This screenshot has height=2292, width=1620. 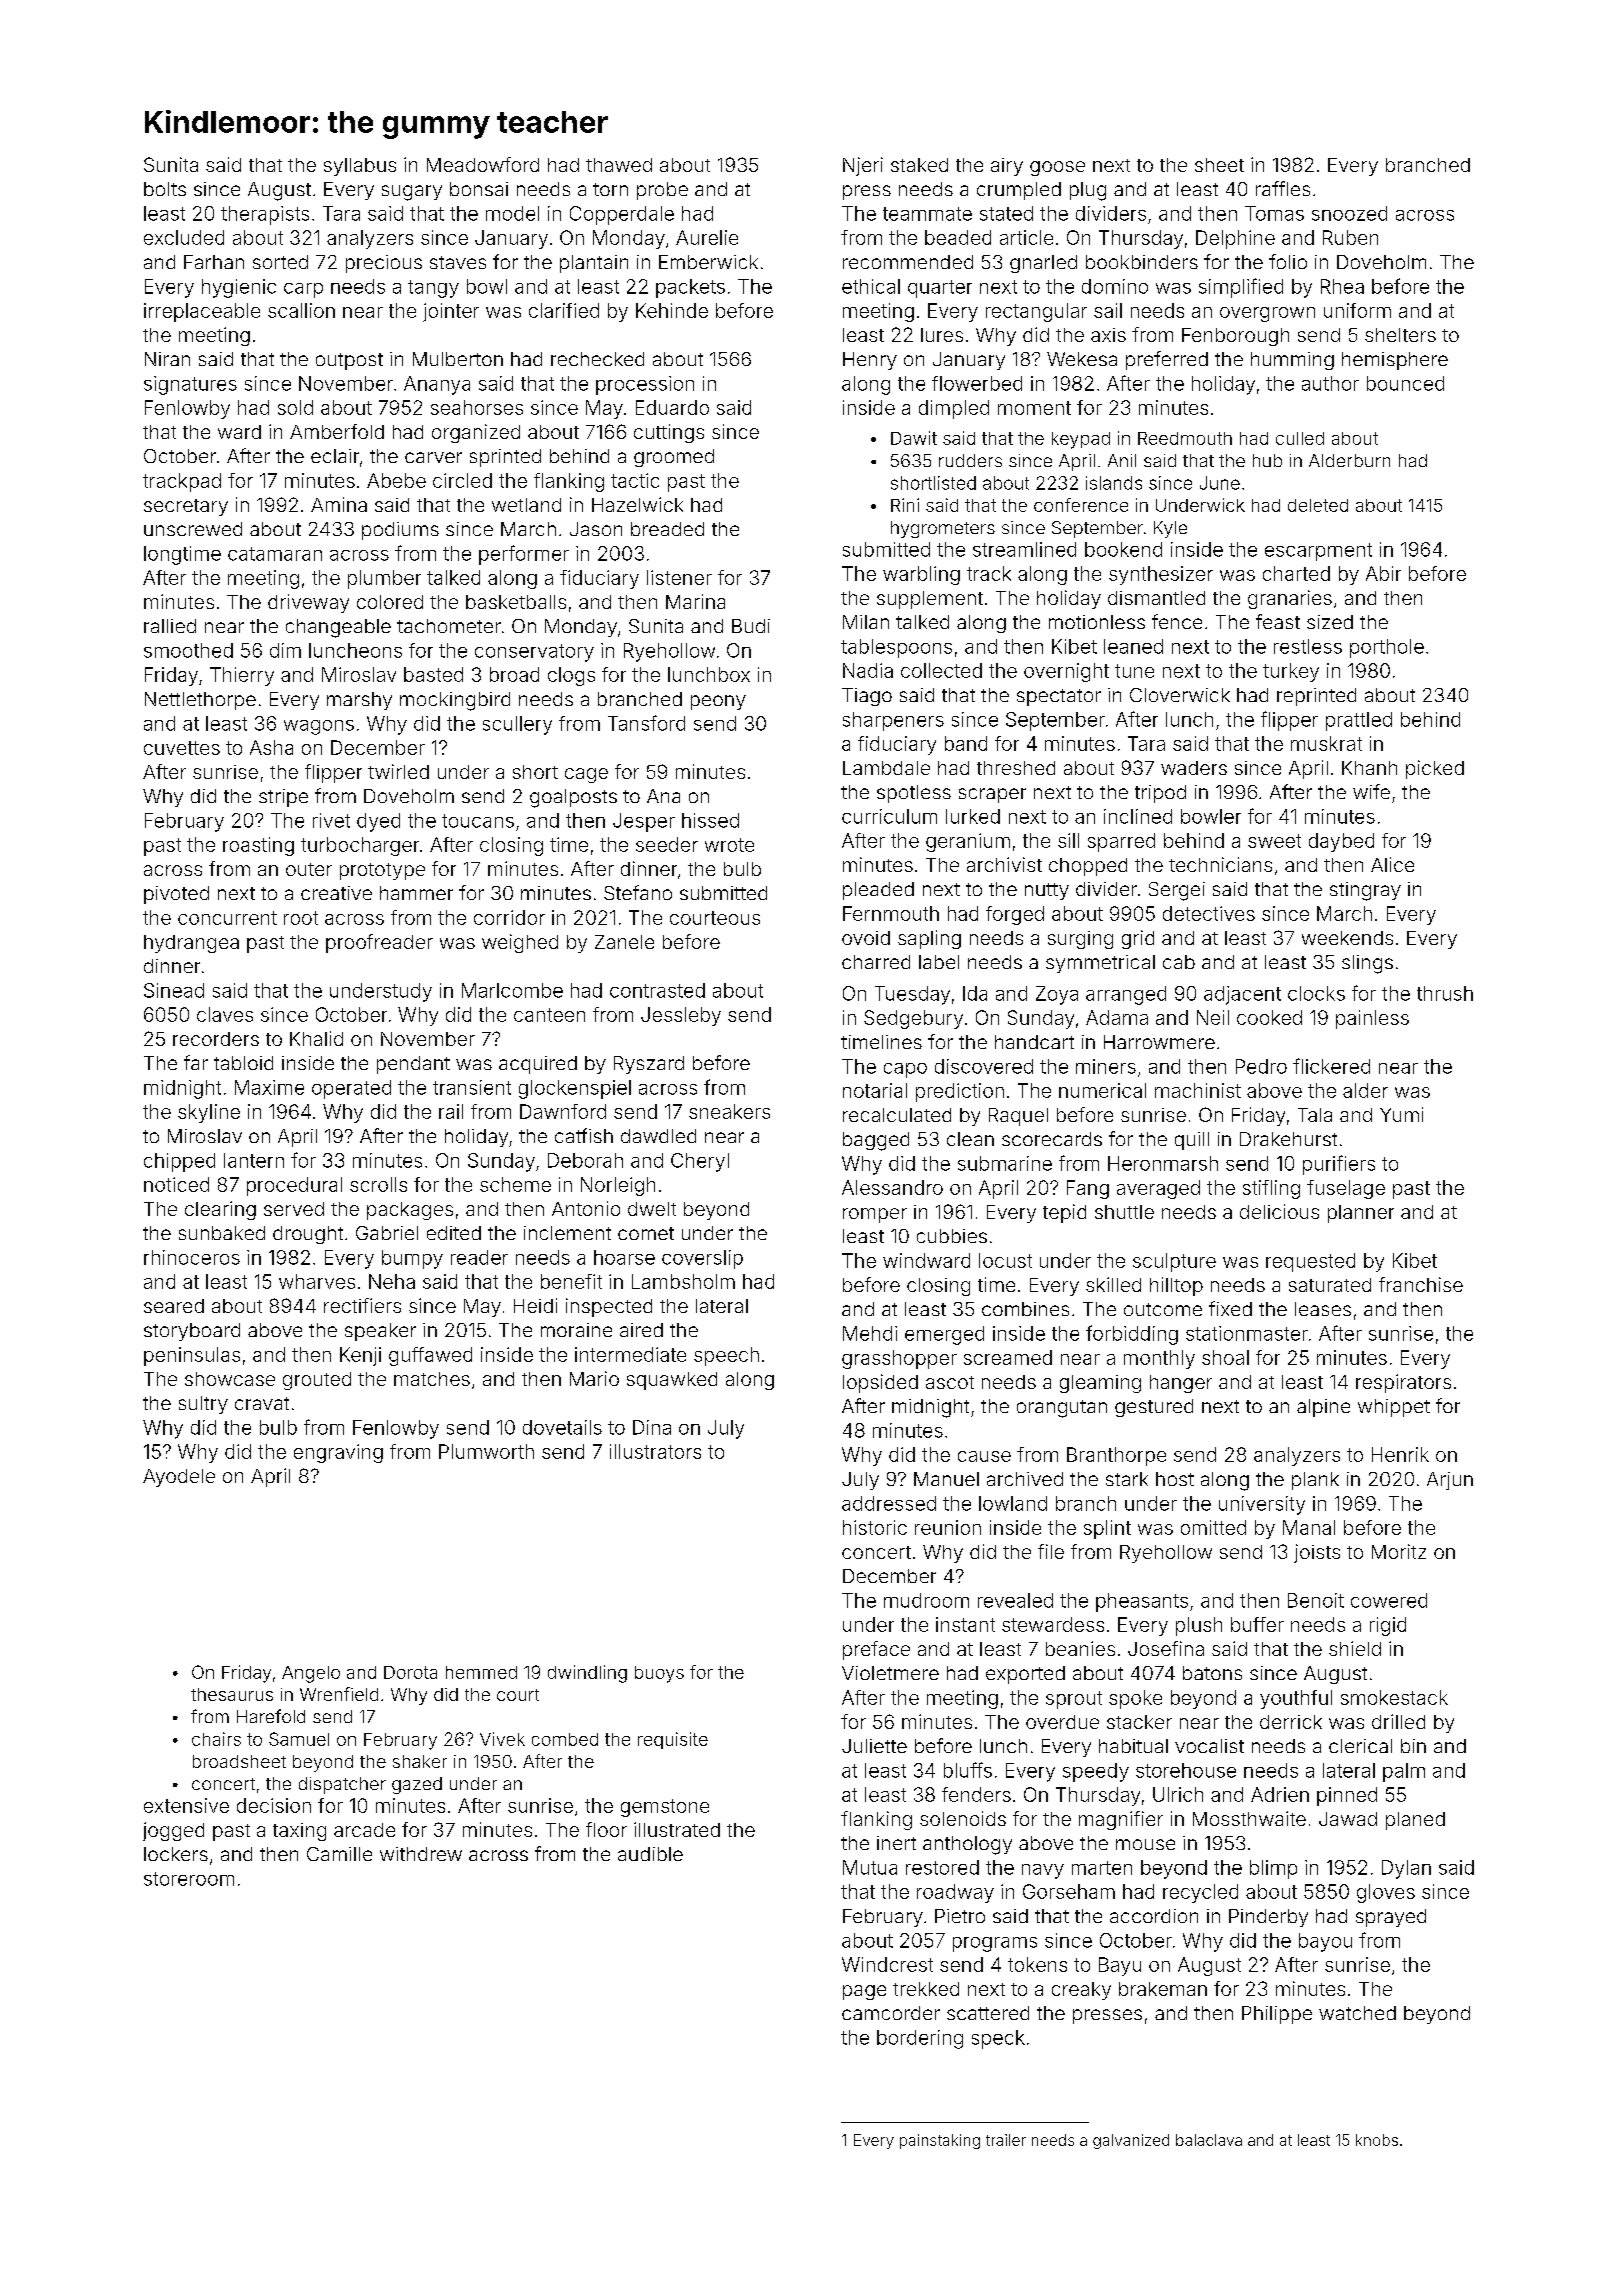 What do you see at coordinates (360, 167) in the screenshot?
I see `syllabus` at bounding box center [360, 167].
